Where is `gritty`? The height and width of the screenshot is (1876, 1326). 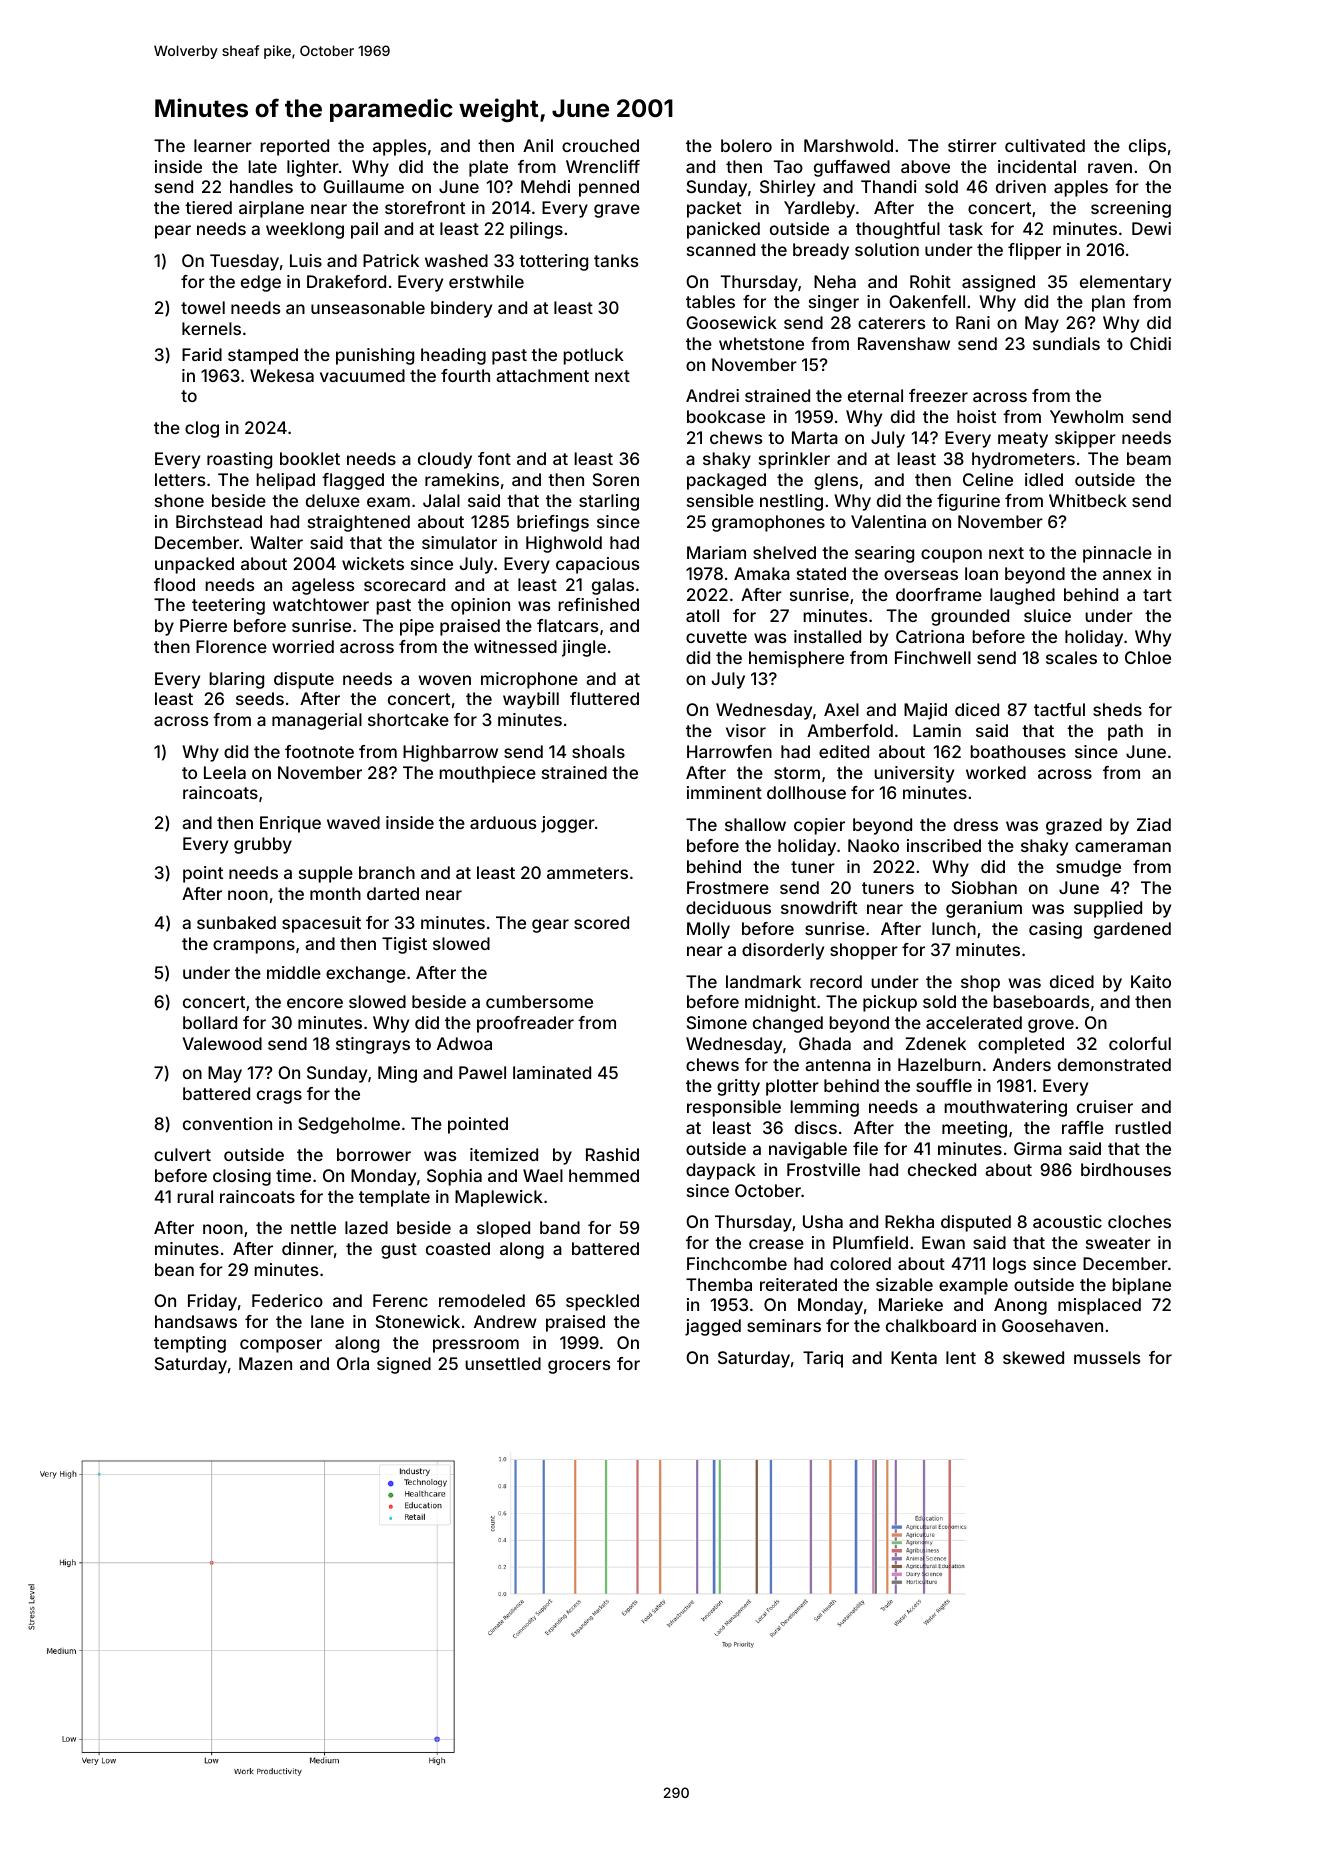
gritty is located at coordinates (738, 1087).
